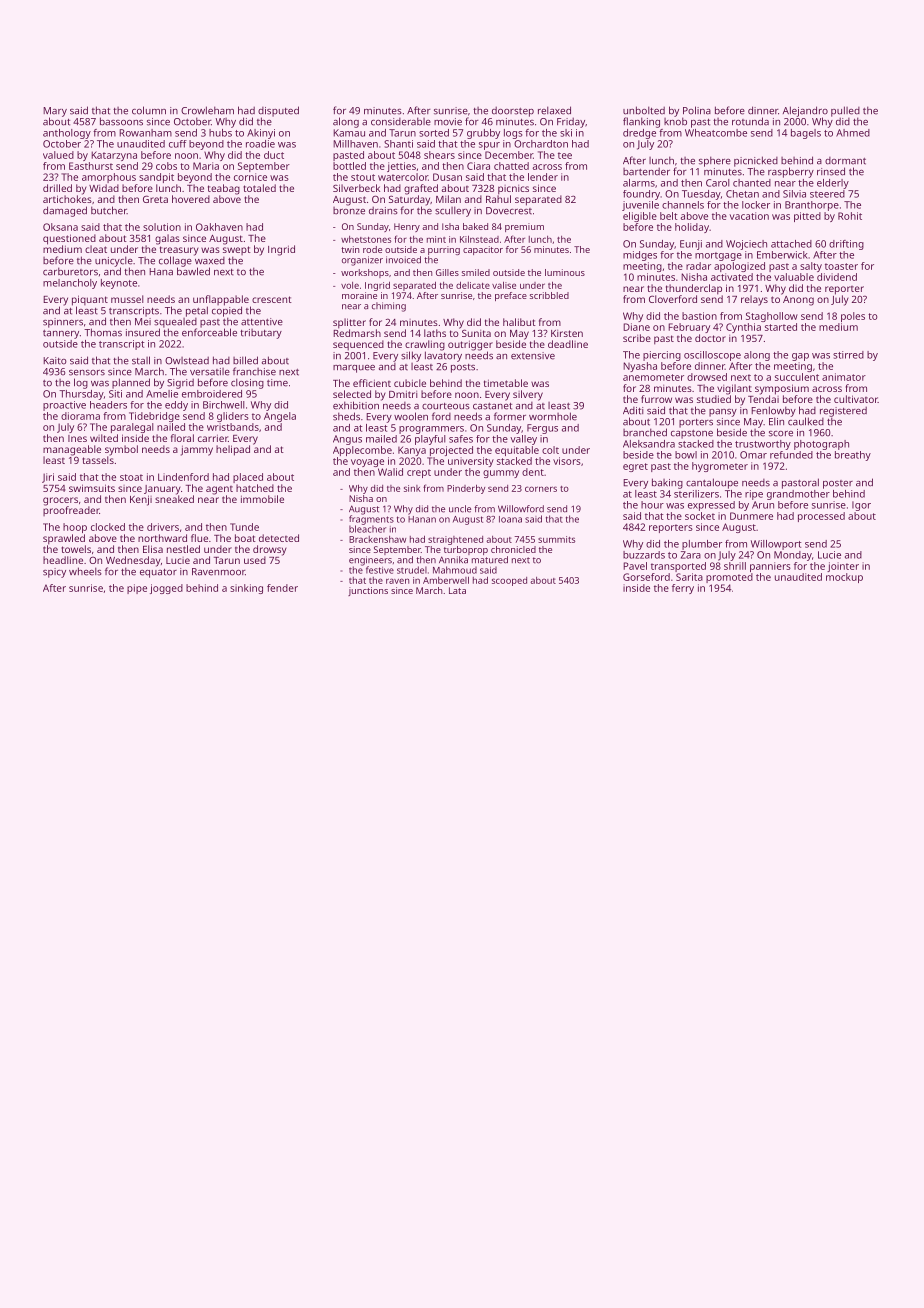  What do you see at coordinates (244, 527) in the screenshot?
I see `Tunde` at bounding box center [244, 527].
